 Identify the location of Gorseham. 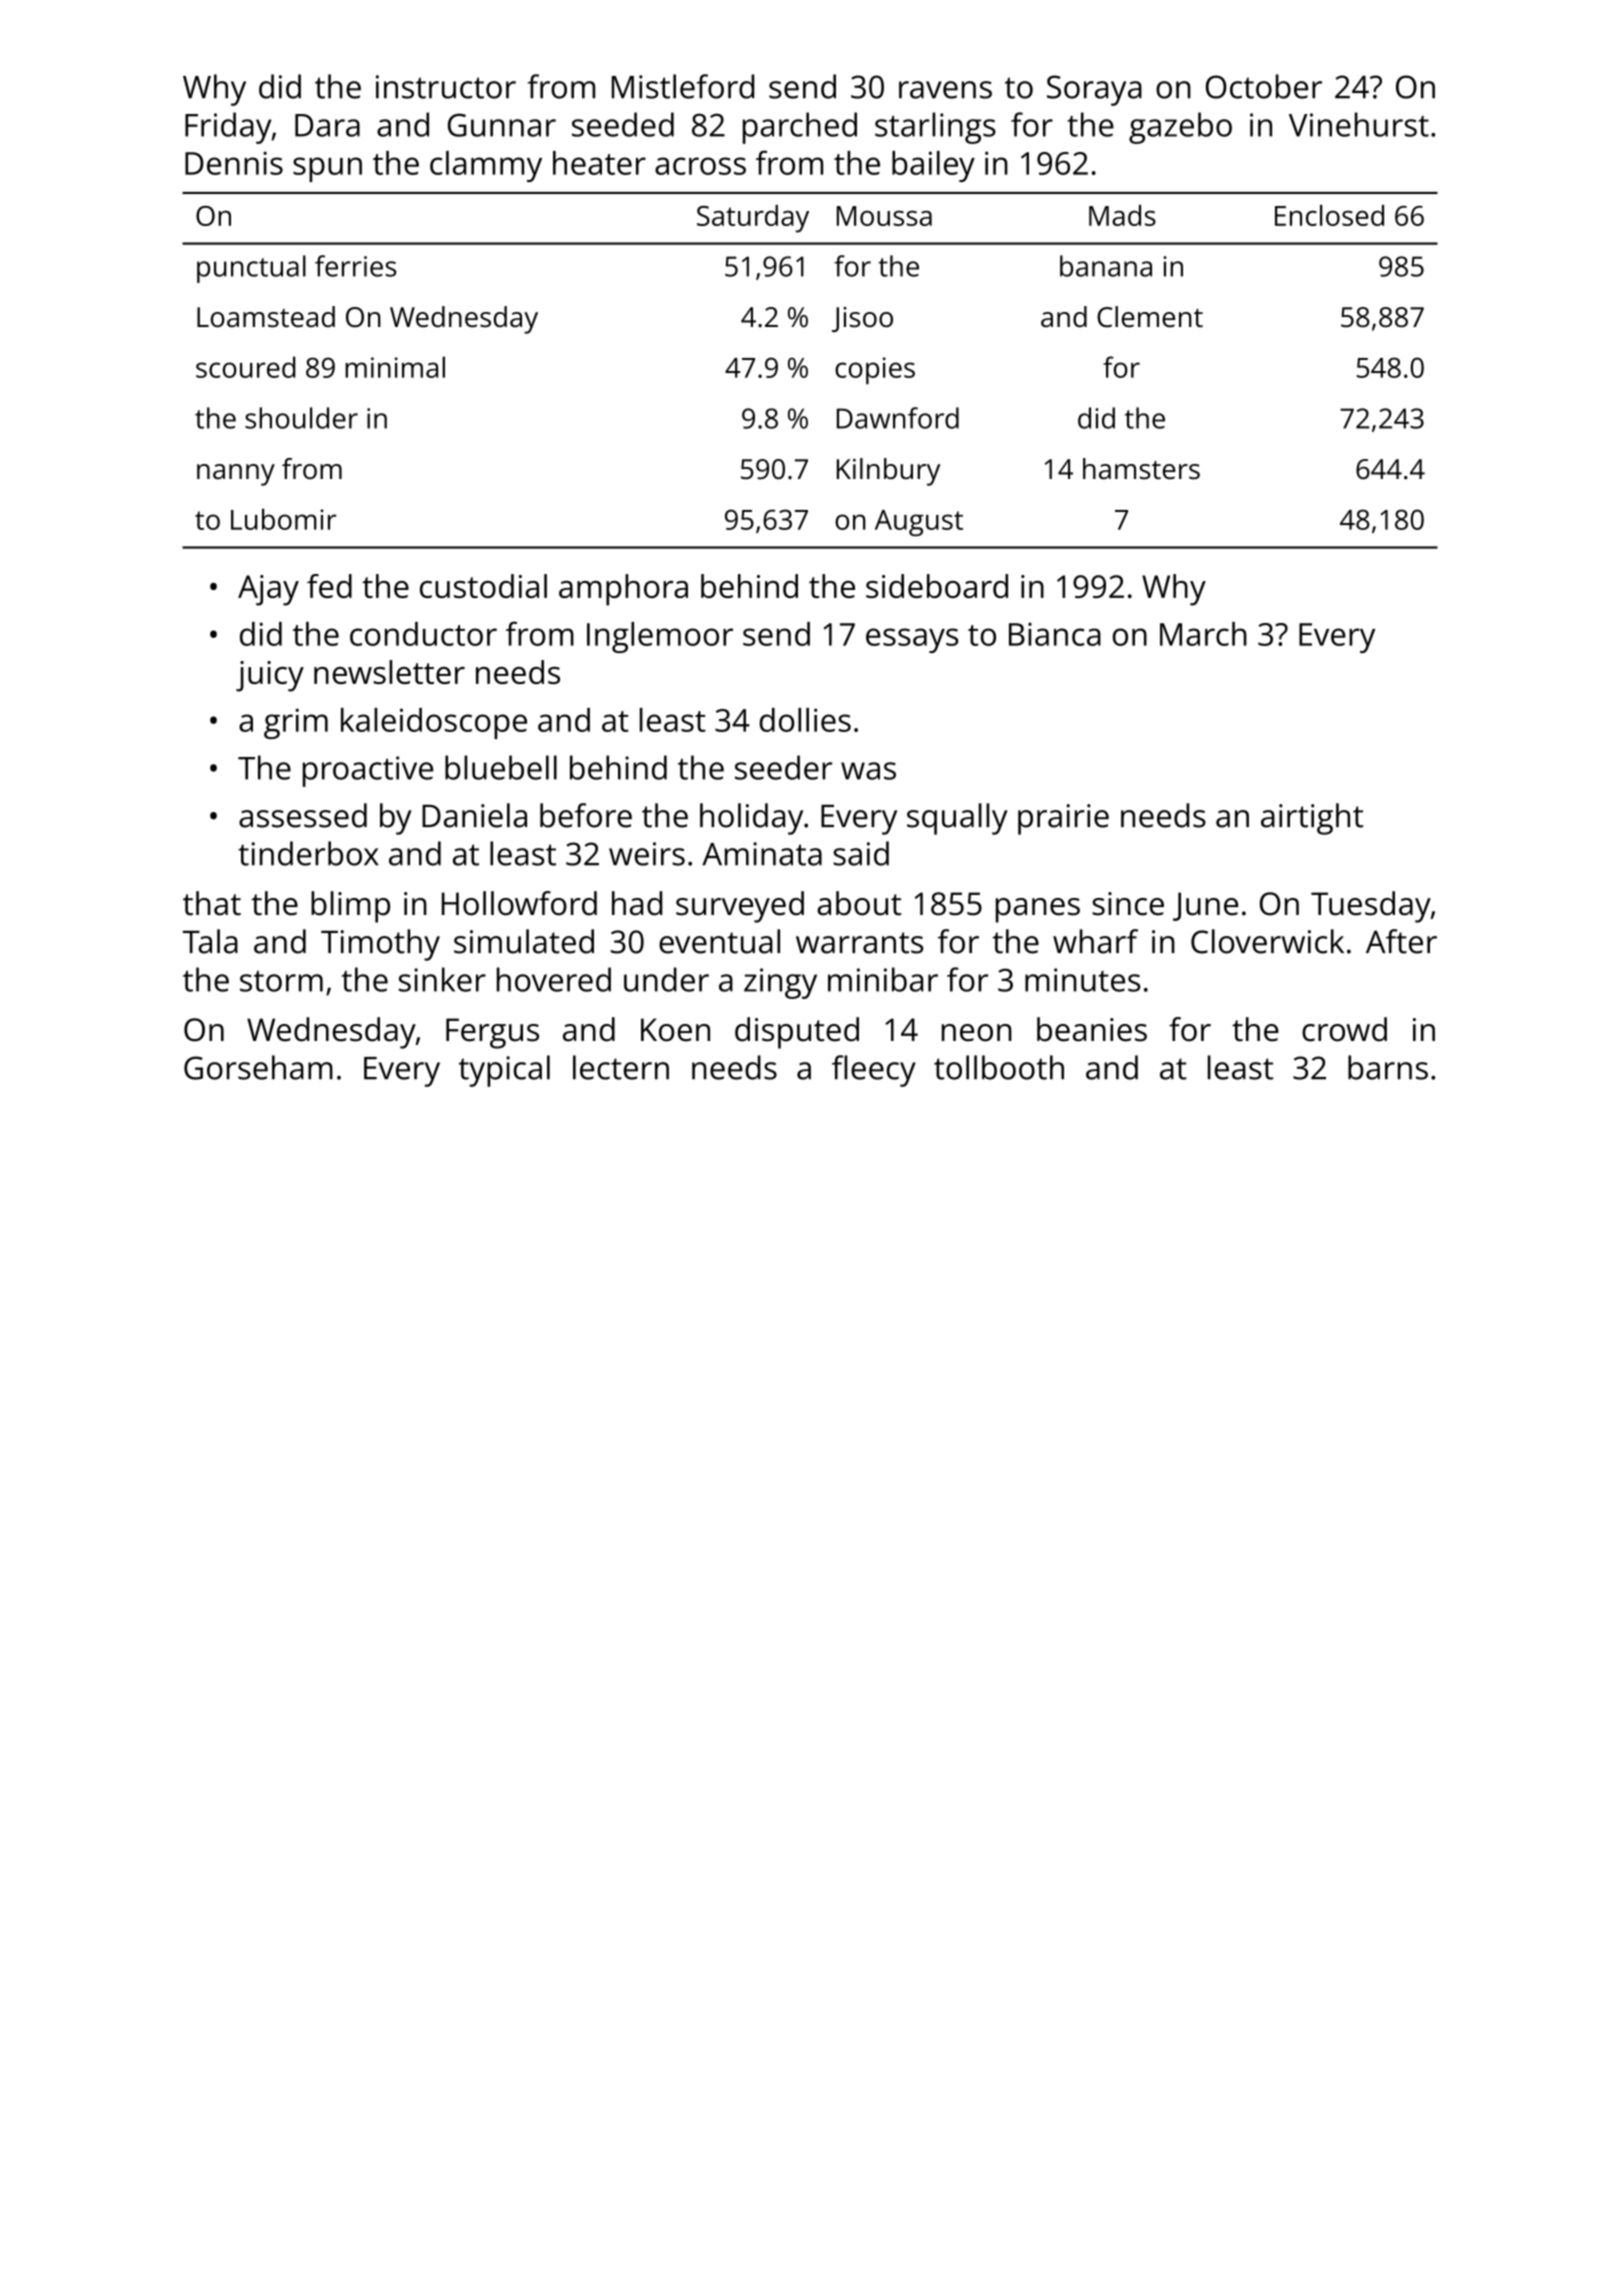
(258, 1067).
